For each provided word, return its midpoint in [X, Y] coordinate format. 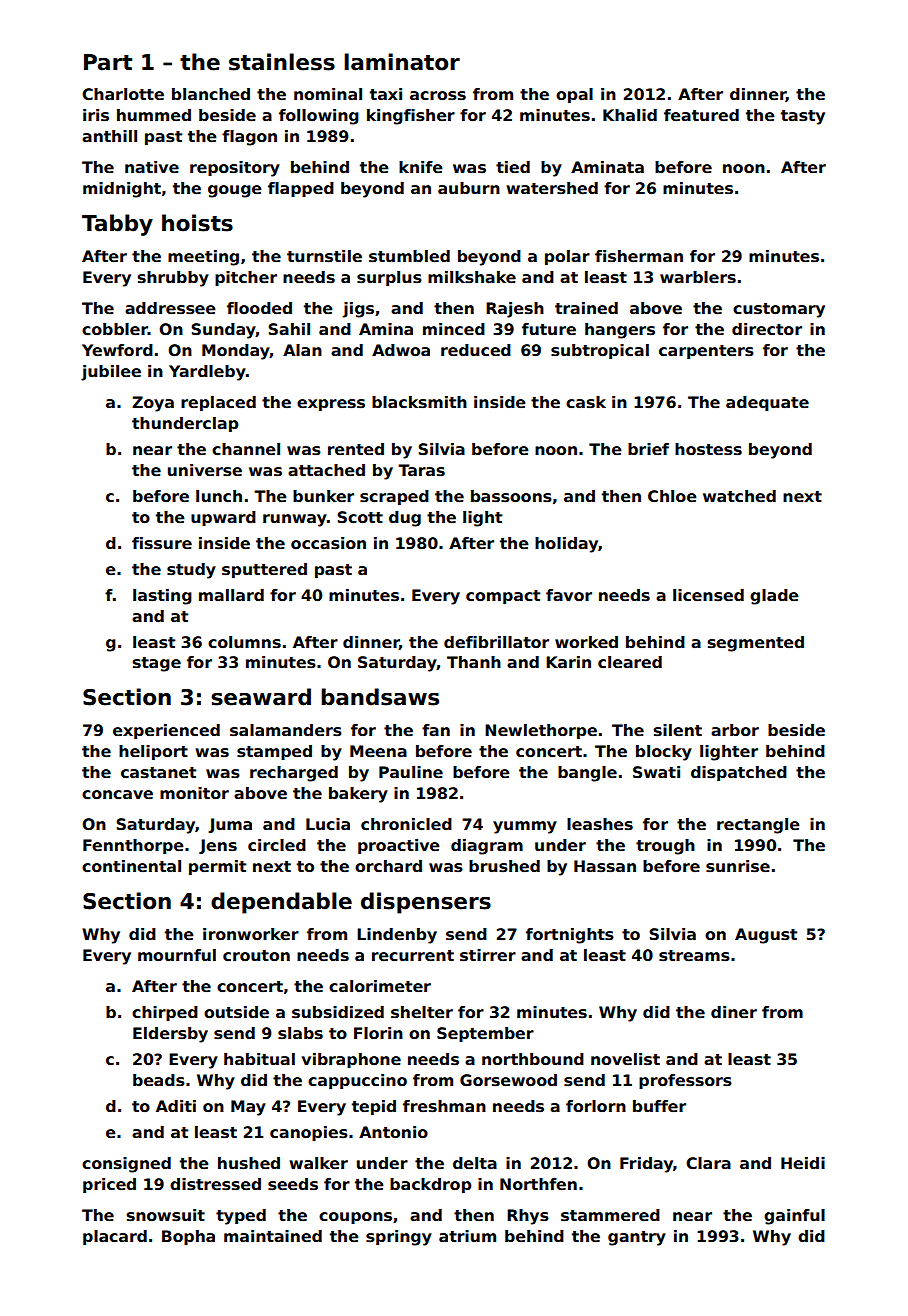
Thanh [474, 662]
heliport [153, 752]
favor [569, 595]
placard [115, 1237]
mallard [231, 595]
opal [574, 95]
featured [701, 115]
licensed [708, 595]
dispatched [739, 773]
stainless [282, 62]
